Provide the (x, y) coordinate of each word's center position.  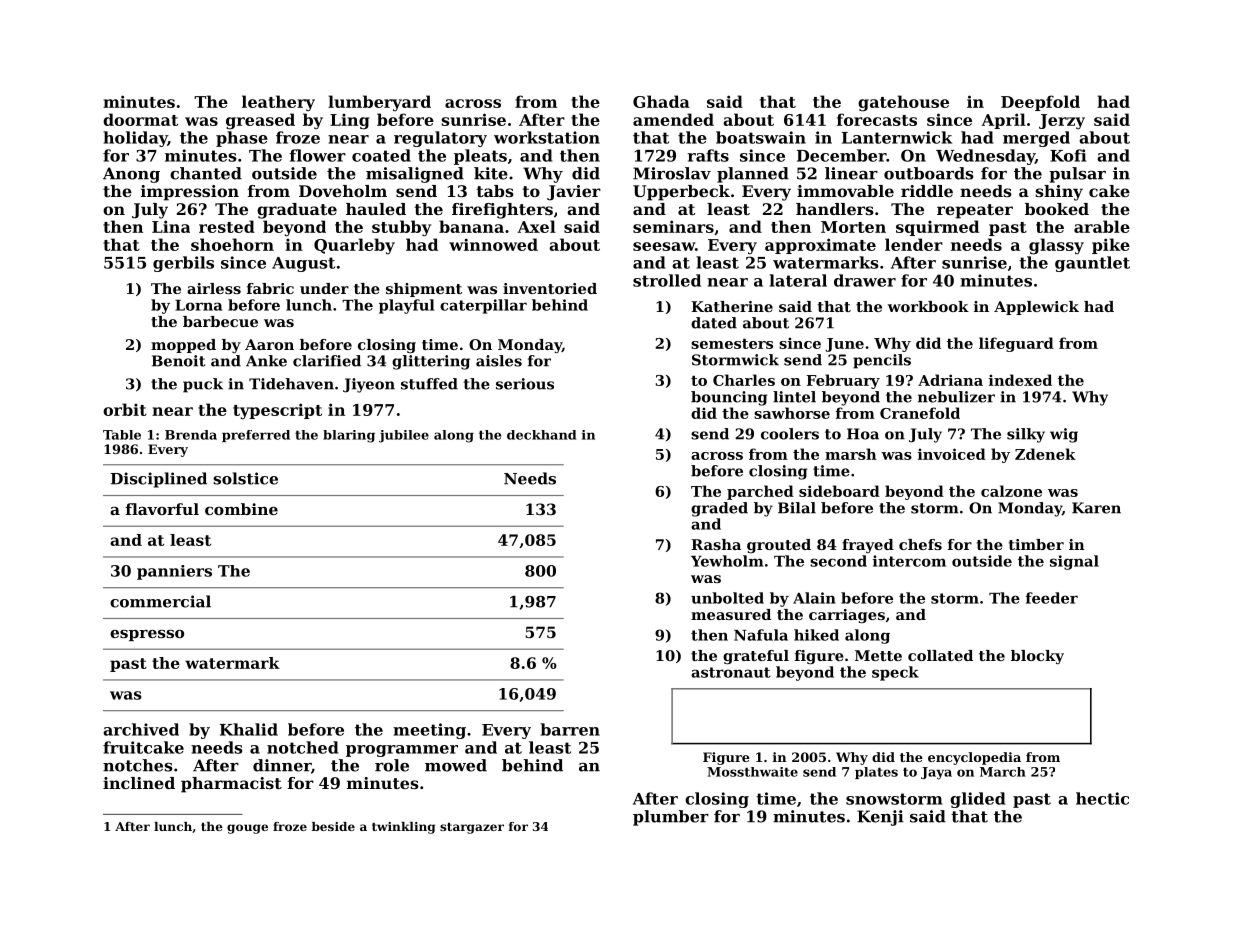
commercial (160, 601)
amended (673, 119)
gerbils (183, 264)
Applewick (1036, 308)
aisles (499, 361)
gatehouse (903, 103)
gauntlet (1092, 264)
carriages (847, 616)
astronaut (731, 672)
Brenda (191, 435)
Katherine (732, 306)
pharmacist (231, 785)
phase (242, 139)
